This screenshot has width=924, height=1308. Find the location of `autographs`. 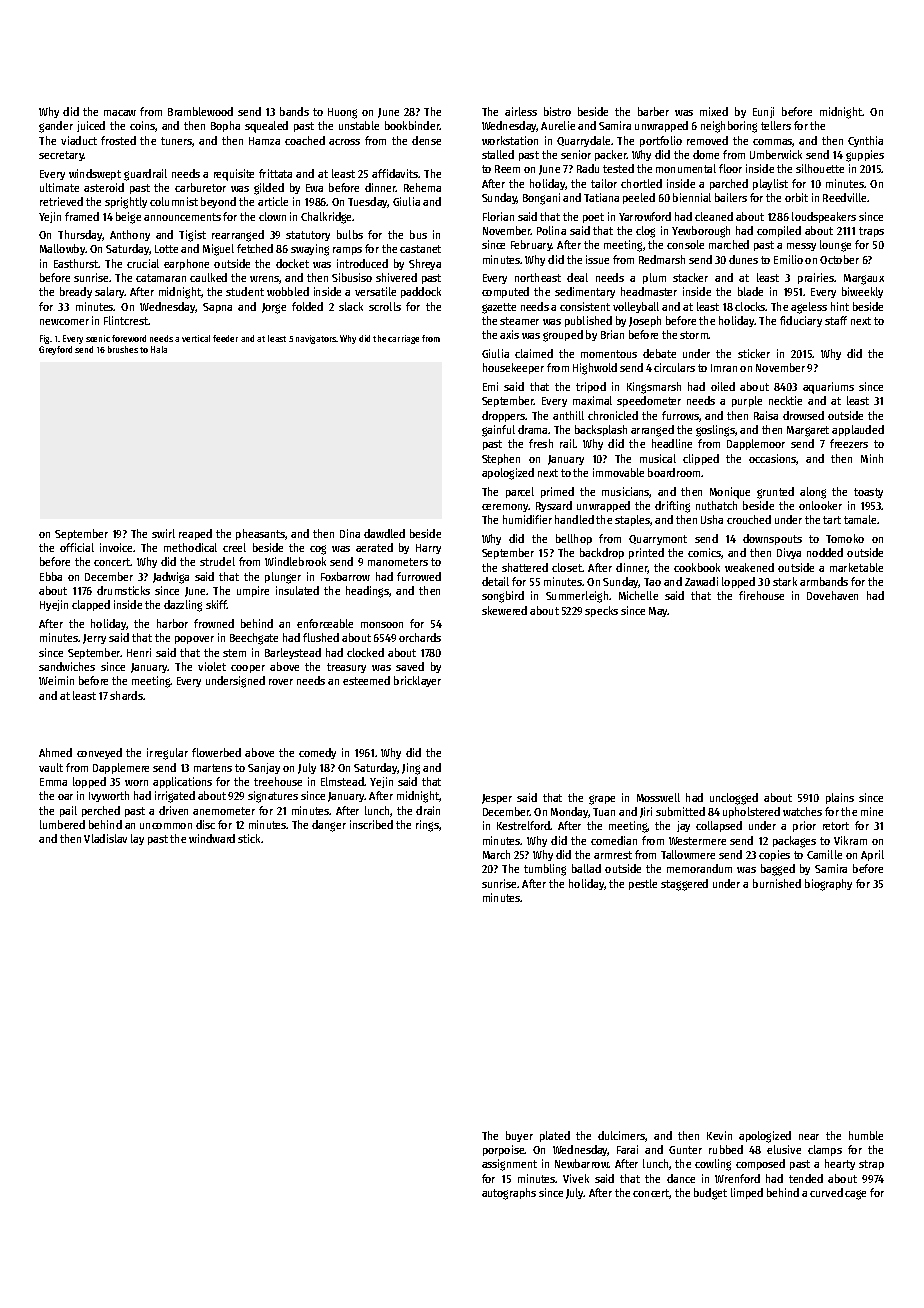

autographs is located at coordinates (509, 1194).
